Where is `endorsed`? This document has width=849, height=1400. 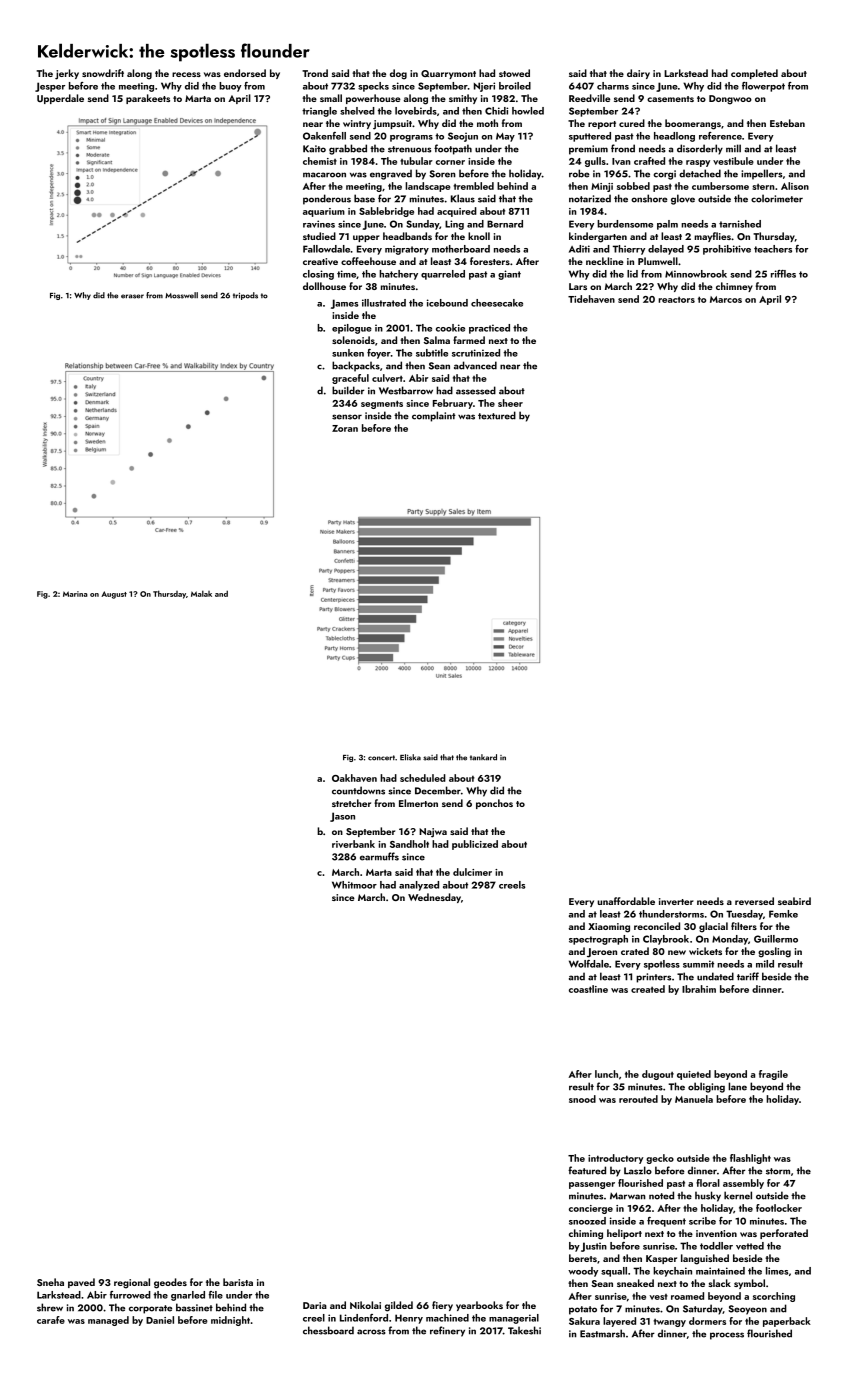
endorsed is located at coordinates (245, 73).
